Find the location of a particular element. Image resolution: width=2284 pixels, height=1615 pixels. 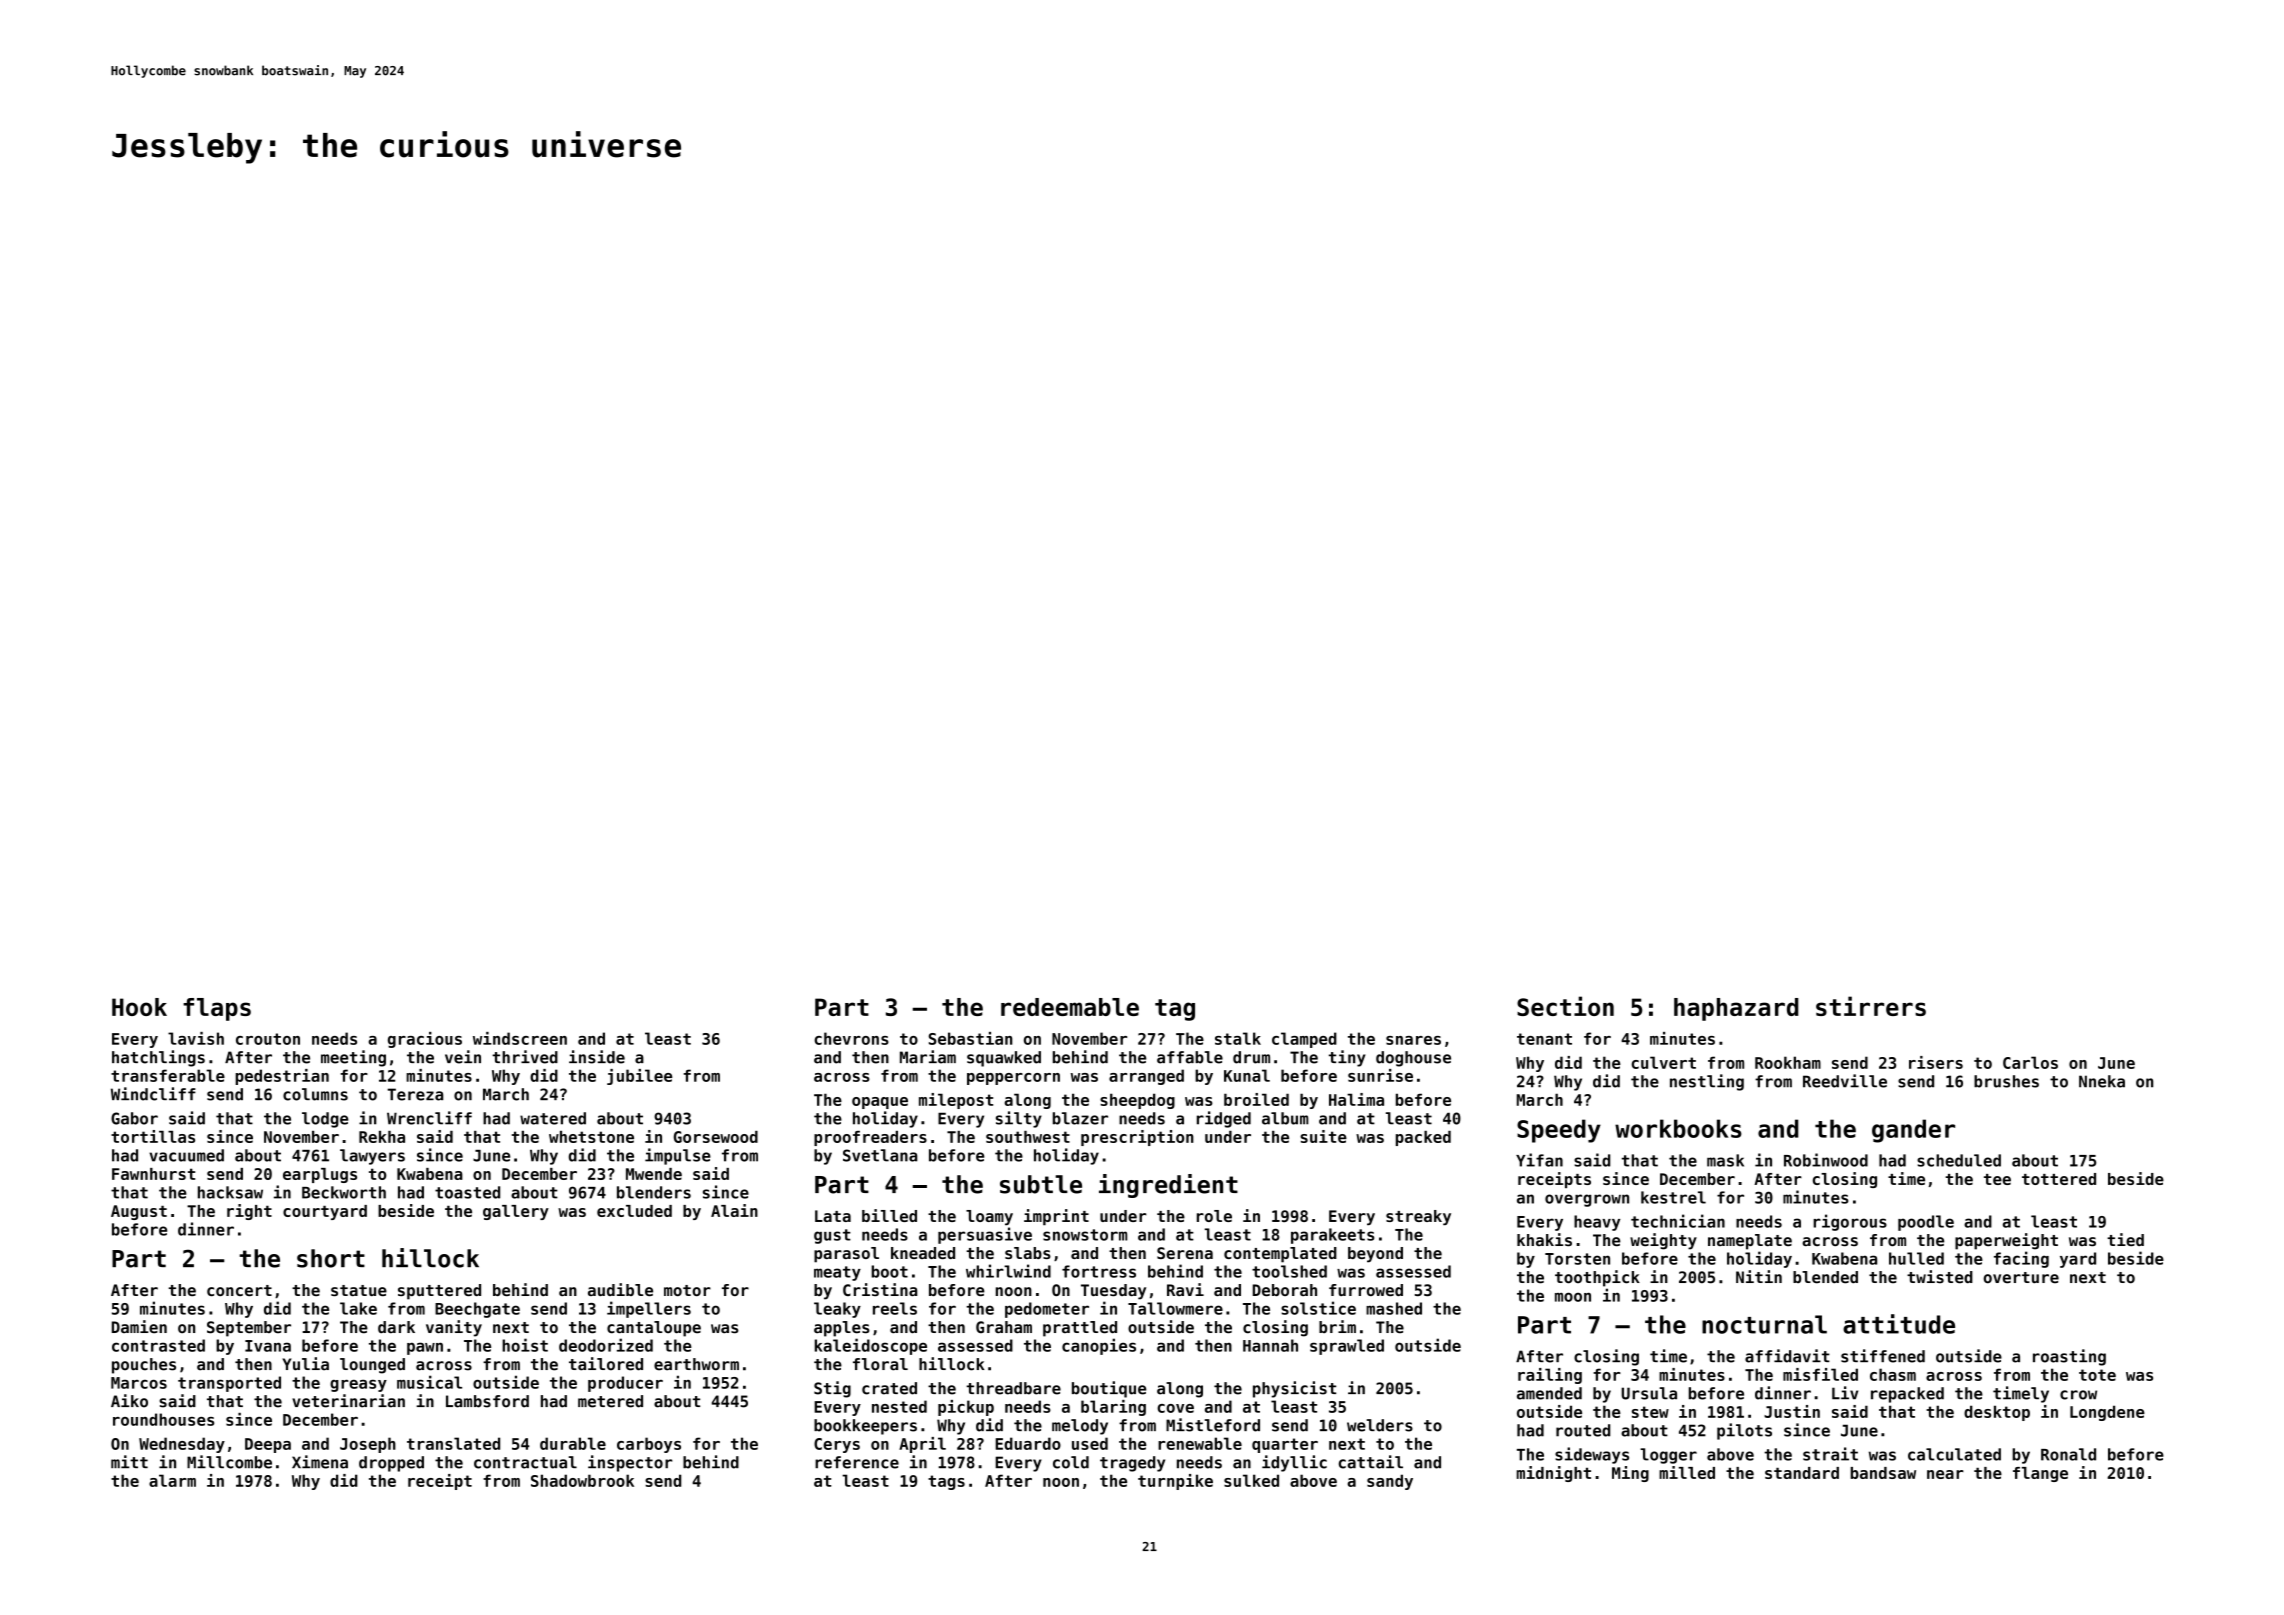

ingredient is located at coordinates (1168, 1186).
